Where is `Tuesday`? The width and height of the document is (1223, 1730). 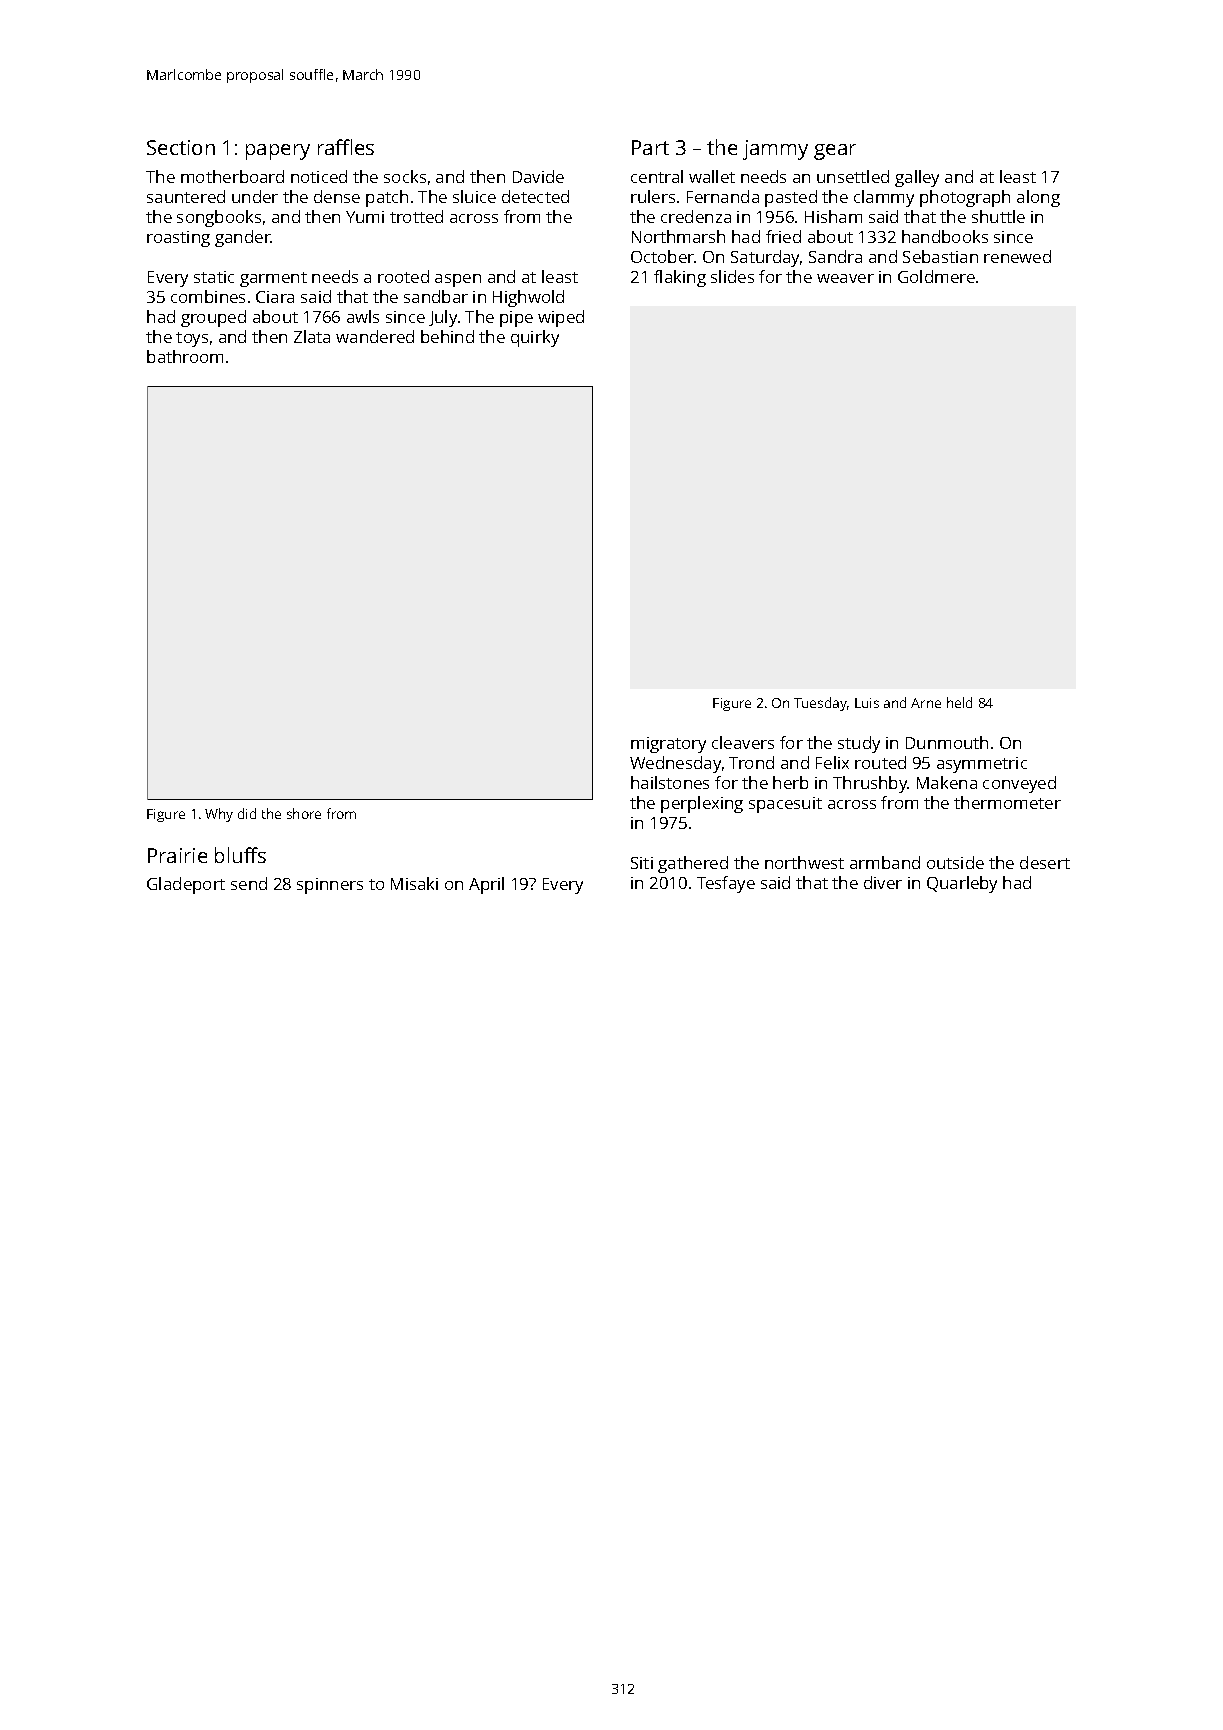 Tuesday is located at coordinates (820, 704).
